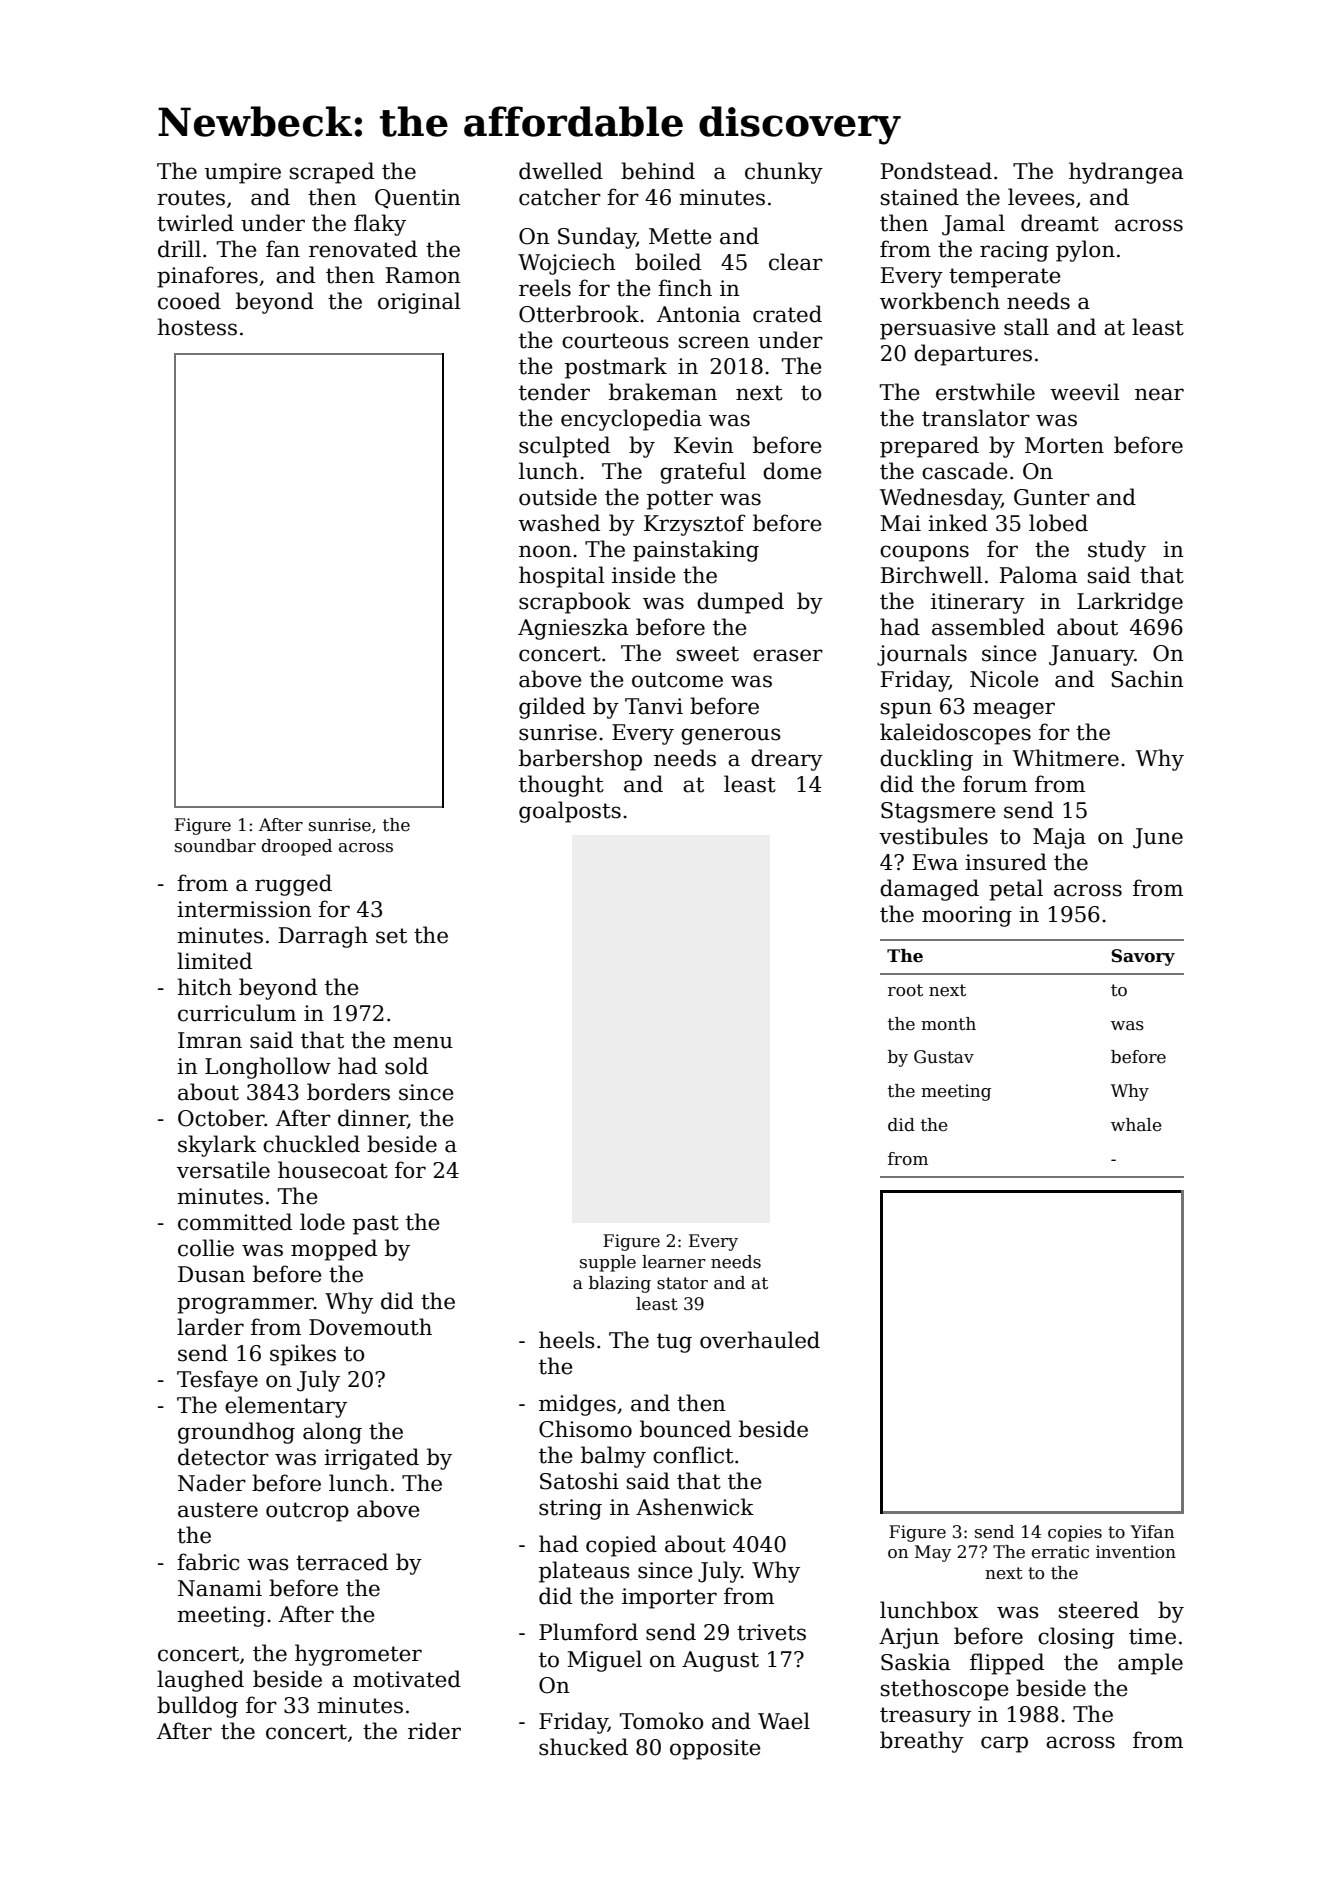 This document has width=1341, height=1896. What do you see at coordinates (434, 1731) in the document?
I see `rider` at bounding box center [434, 1731].
